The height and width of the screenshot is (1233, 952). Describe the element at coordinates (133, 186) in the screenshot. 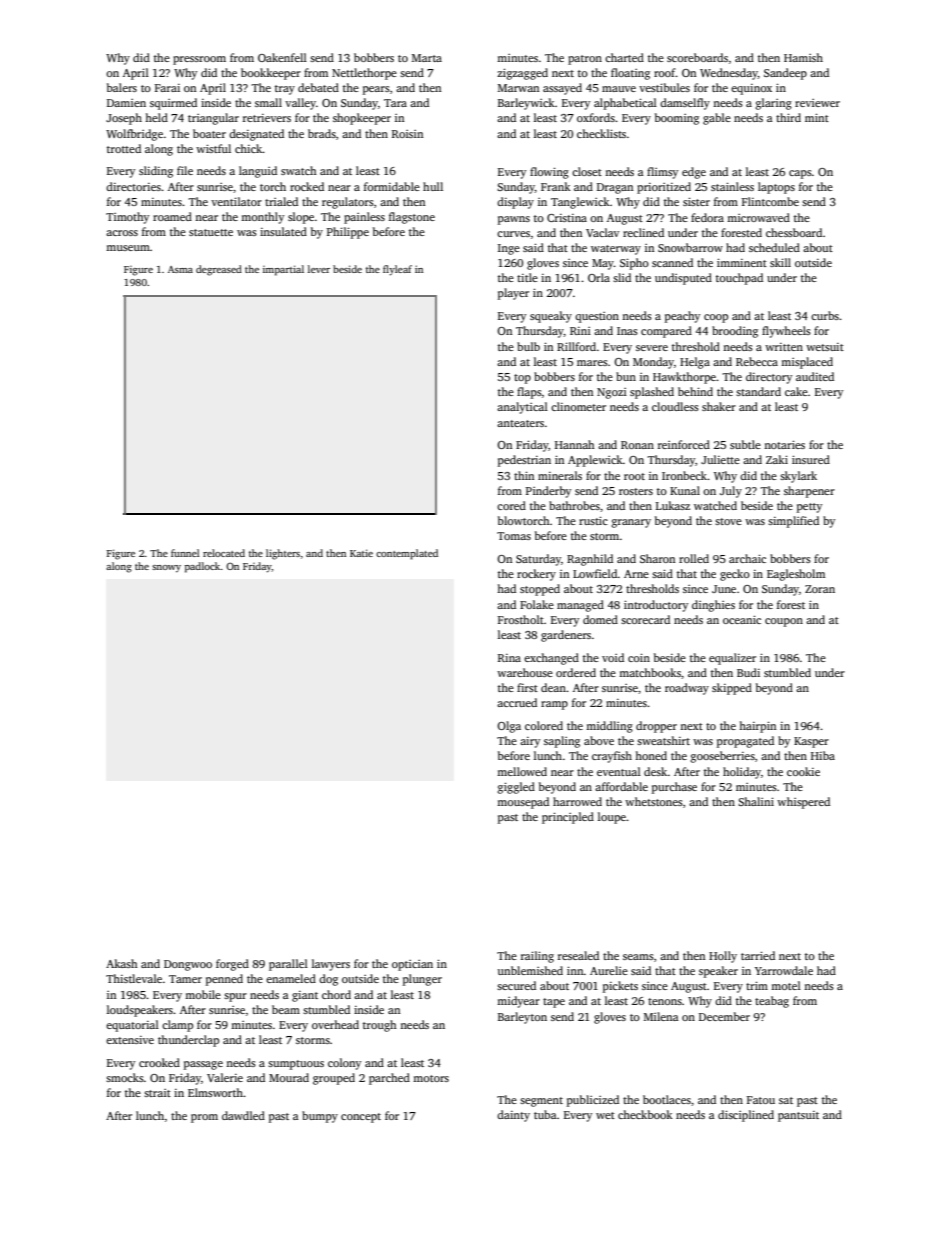

I see `directories` at that location.
